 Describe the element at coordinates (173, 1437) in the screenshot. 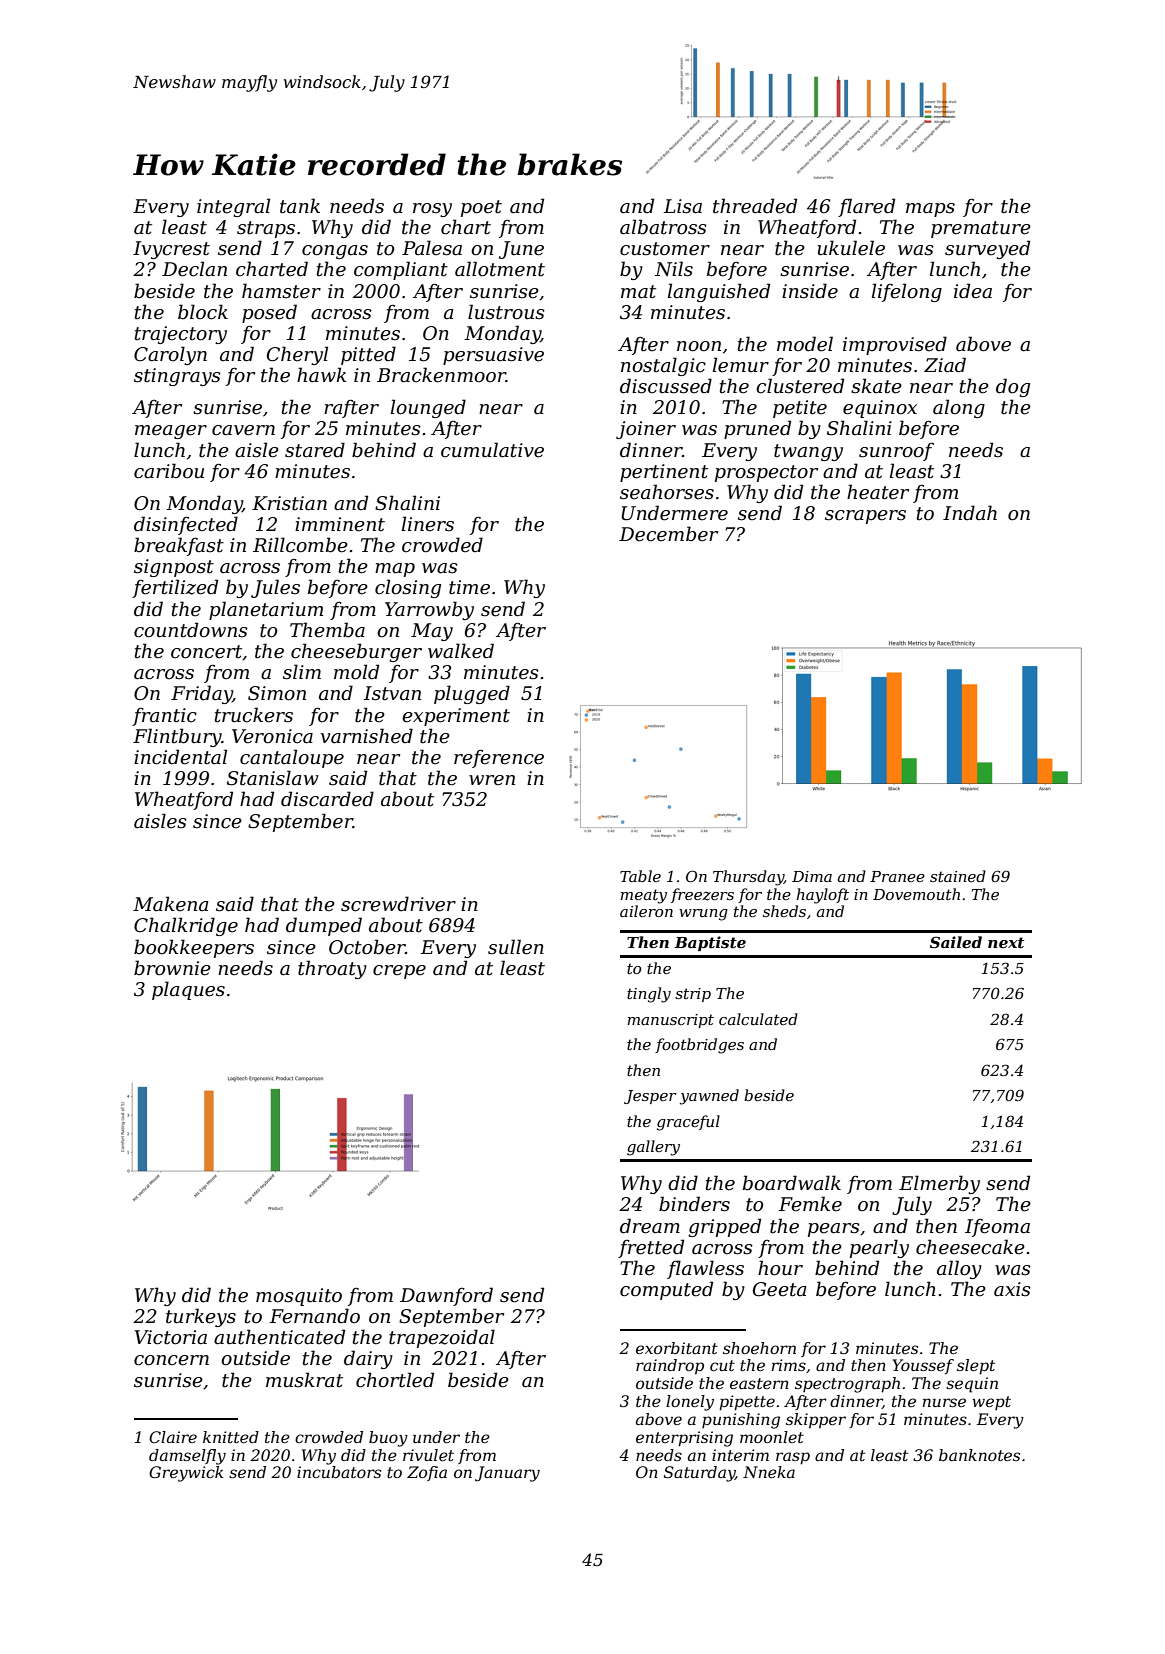

I see `Claire` at that location.
